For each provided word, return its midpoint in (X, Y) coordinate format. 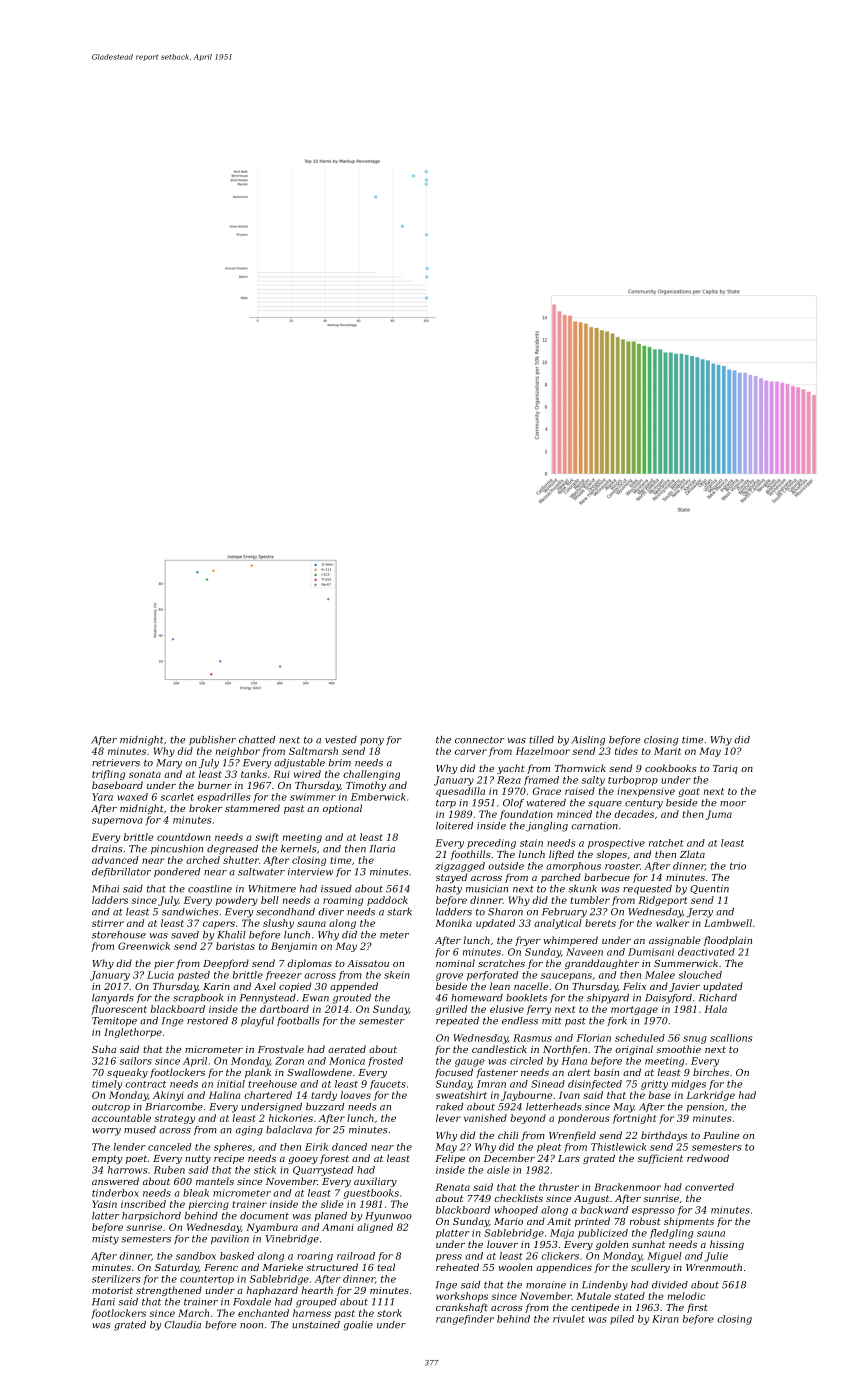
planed (331, 1216)
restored (207, 1021)
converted (709, 1187)
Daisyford (668, 999)
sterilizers (116, 1279)
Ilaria (382, 849)
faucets (388, 1085)
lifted (561, 855)
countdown (184, 837)
